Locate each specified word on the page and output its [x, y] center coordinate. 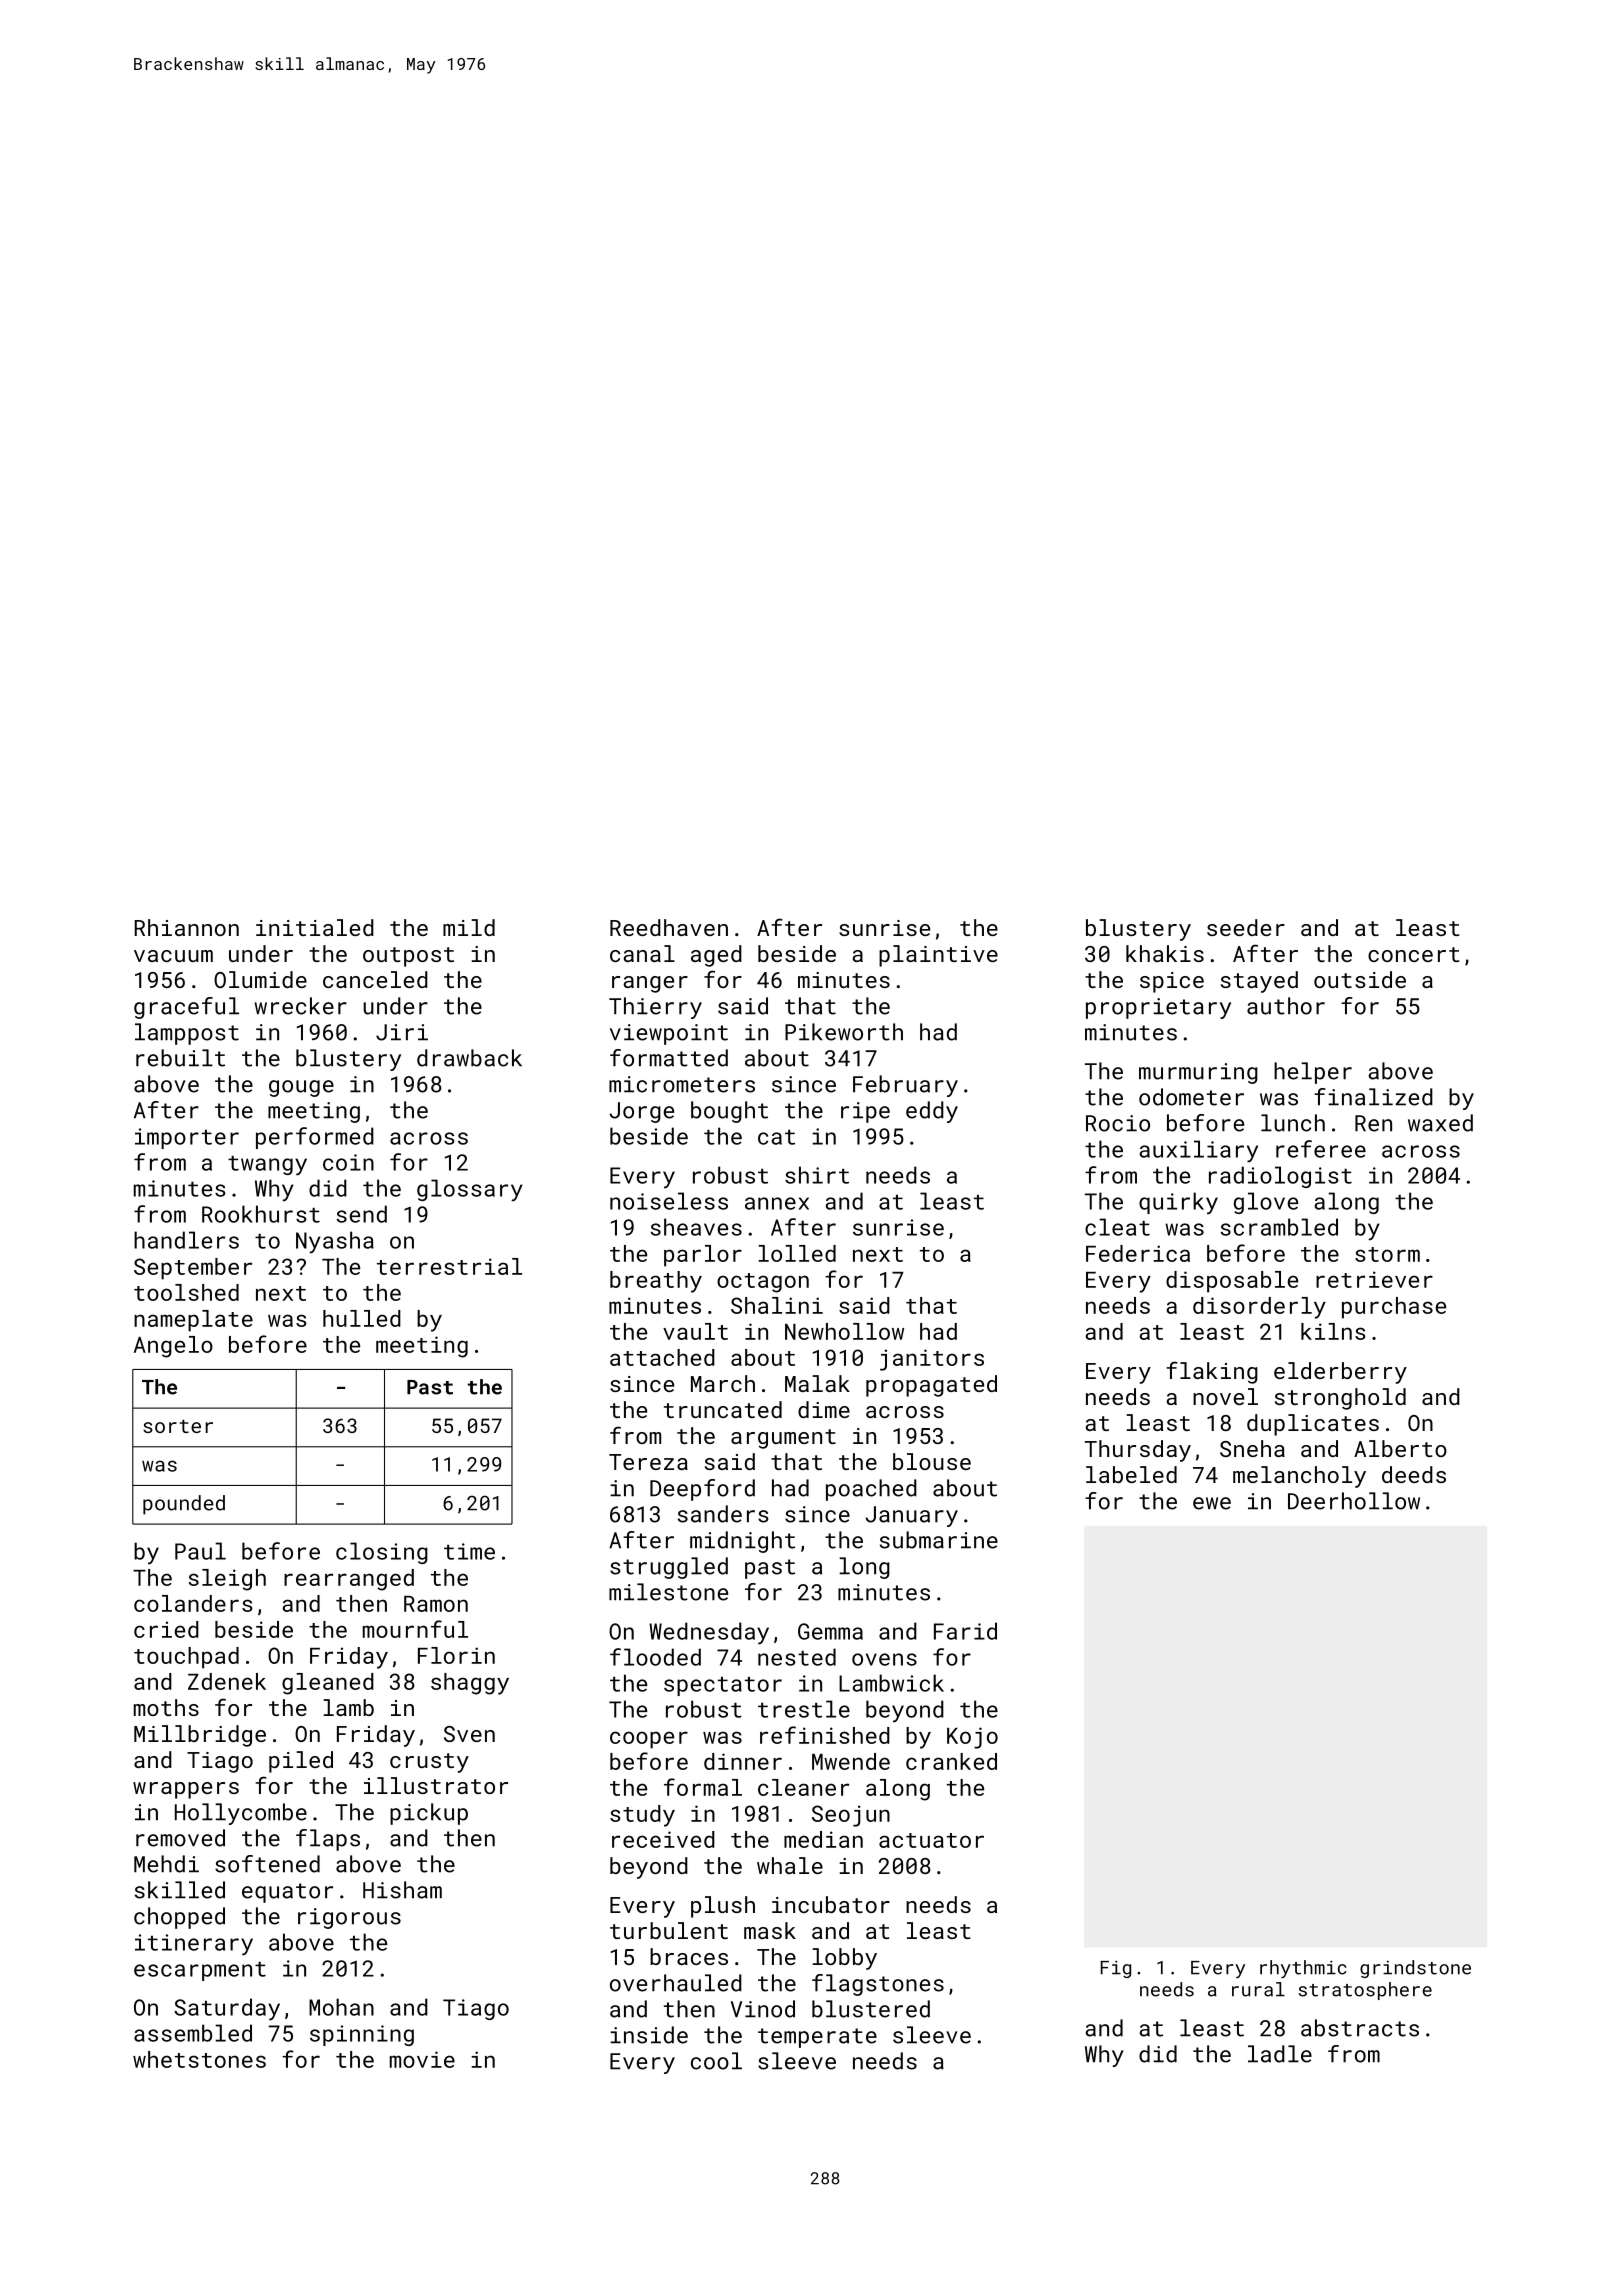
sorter [178, 1426]
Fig [1116, 1969]
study [642, 1816]
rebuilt [180, 1058]
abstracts [1360, 2028]
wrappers [186, 1790]
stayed [1259, 982]
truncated [723, 1409]
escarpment [200, 1971]
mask [770, 1930]
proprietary [1158, 1008]
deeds [1414, 1474]
